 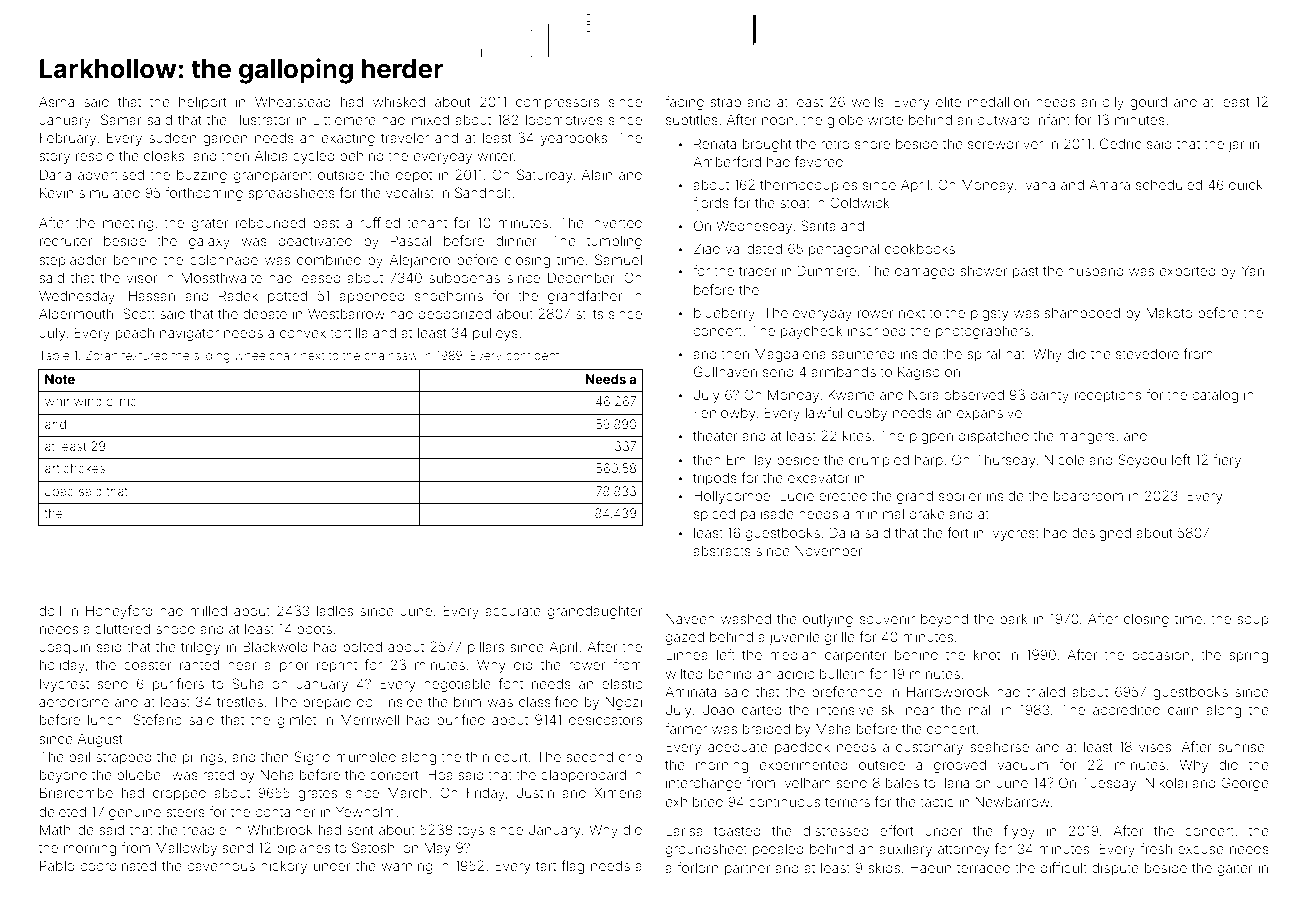 What do you see at coordinates (1160, 655) in the screenshot?
I see `occasion` at bounding box center [1160, 655].
